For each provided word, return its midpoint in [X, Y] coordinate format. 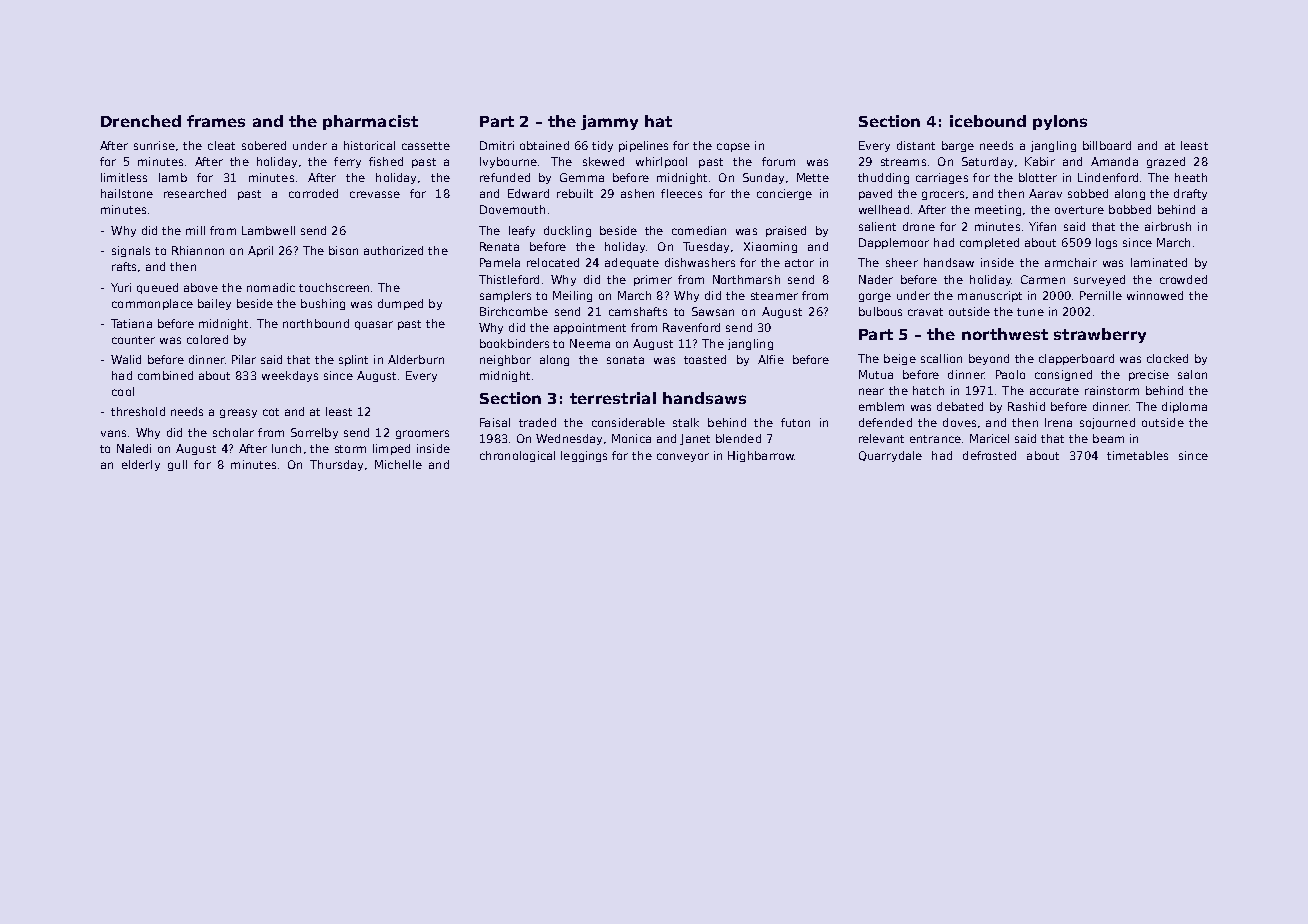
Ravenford [691, 327]
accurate [1054, 391]
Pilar [244, 359]
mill [195, 230]
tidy [602, 146]
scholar [233, 432]
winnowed [1155, 295]
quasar [374, 325]
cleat [221, 145]
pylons [1060, 122]
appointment [590, 328]
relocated [553, 262]
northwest [1005, 334]
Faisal [495, 422]
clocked [1167, 358]
